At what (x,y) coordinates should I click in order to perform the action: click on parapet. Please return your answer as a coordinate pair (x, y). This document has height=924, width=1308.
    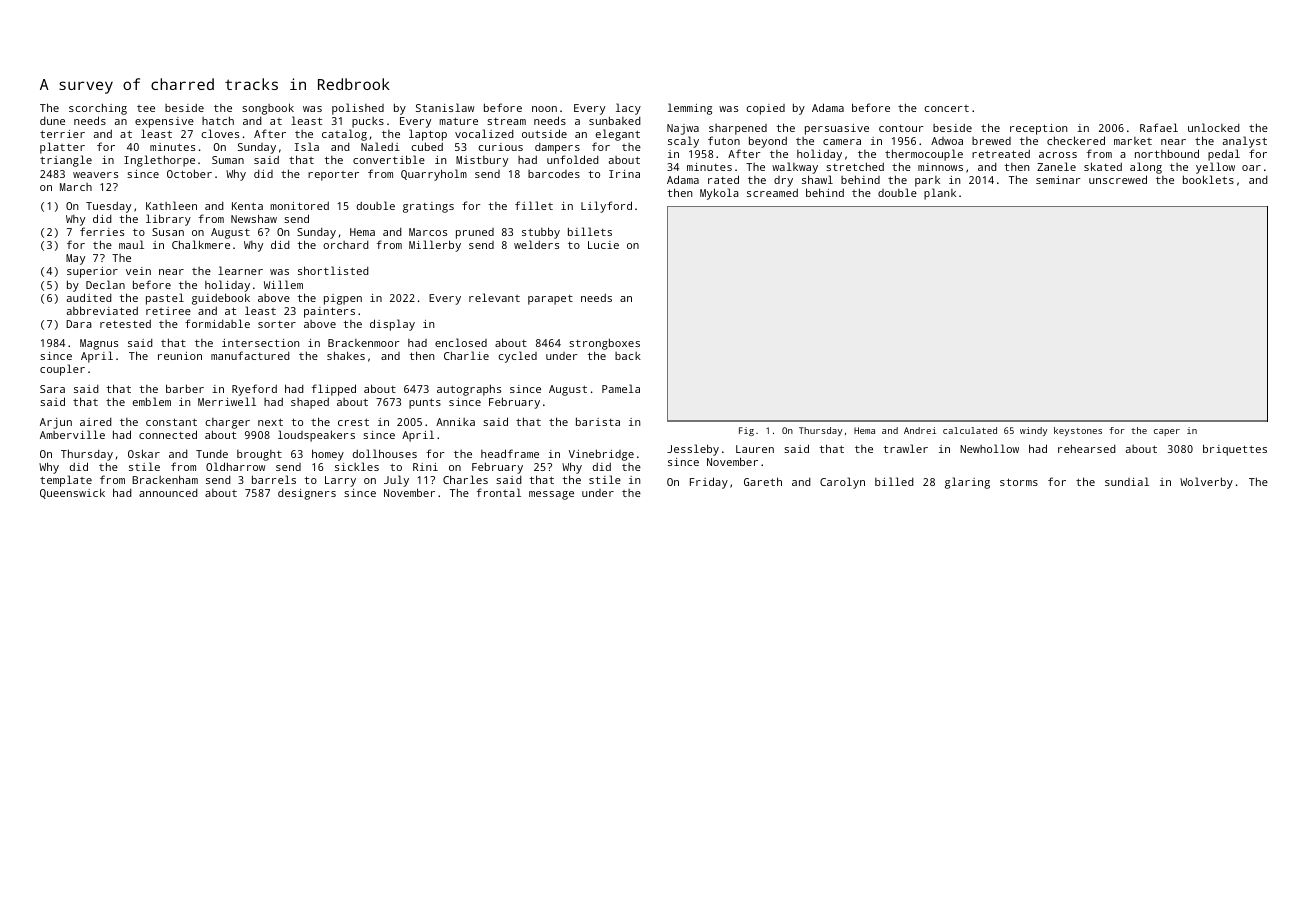
    Looking at the image, I should click on (550, 300).
